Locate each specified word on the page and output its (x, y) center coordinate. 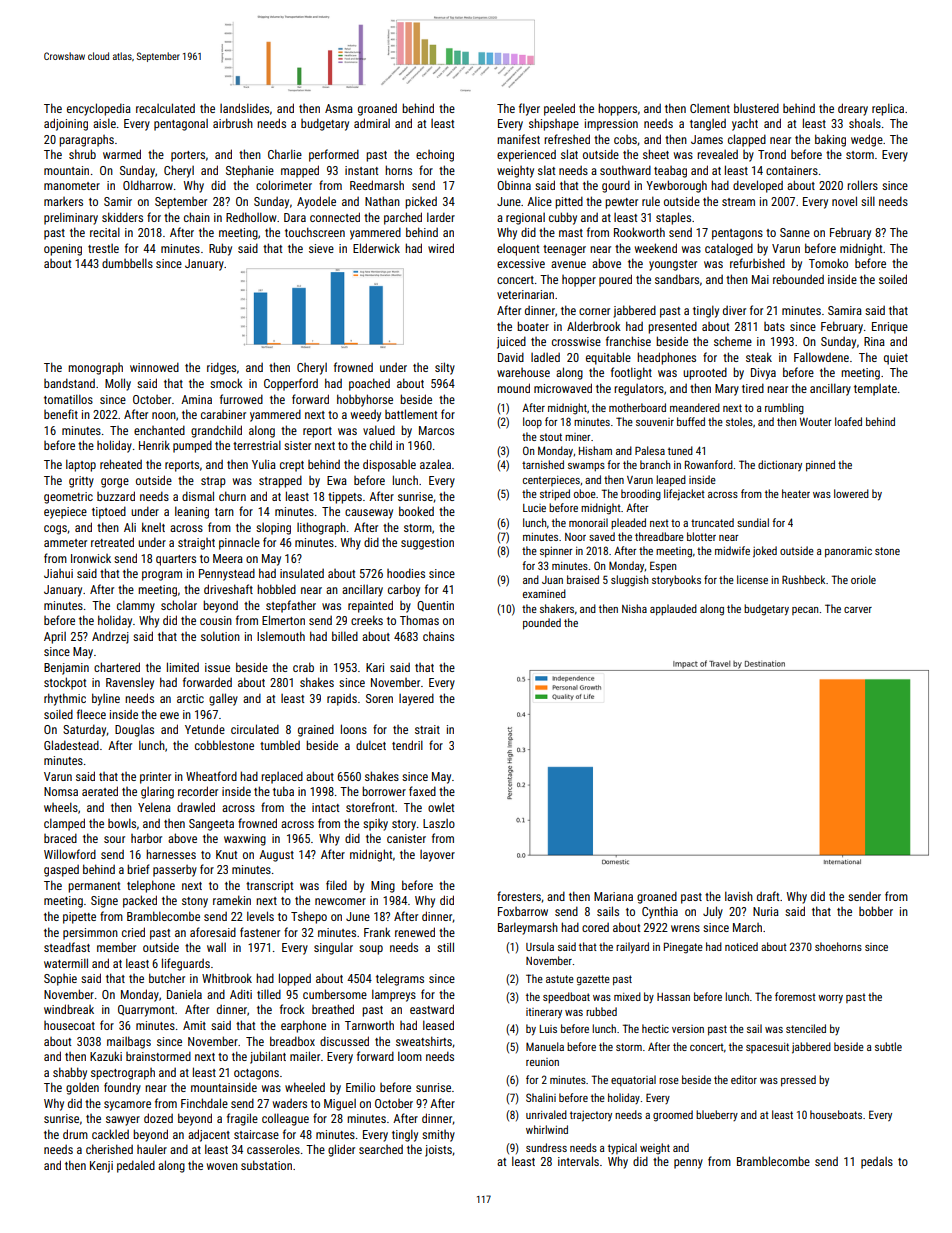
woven (222, 1166)
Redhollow (251, 217)
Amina (196, 399)
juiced (511, 342)
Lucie (534, 508)
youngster (673, 265)
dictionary (780, 466)
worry (830, 999)
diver (734, 310)
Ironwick (91, 558)
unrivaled (546, 1114)
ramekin (232, 900)
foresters (519, 896)
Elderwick (376, 248)
